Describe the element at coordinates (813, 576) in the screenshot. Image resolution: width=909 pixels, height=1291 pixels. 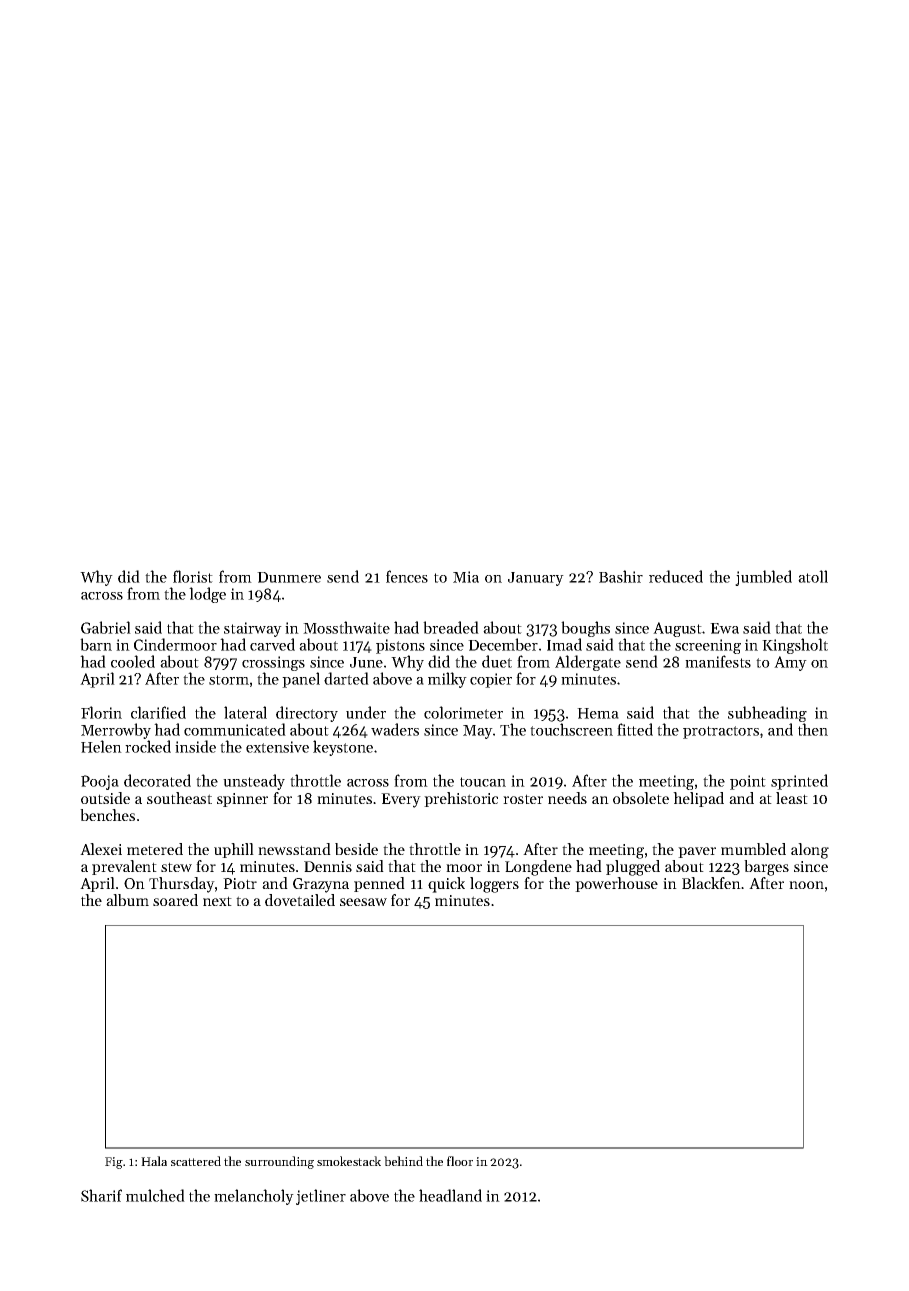
I see `atoll` at that location.
